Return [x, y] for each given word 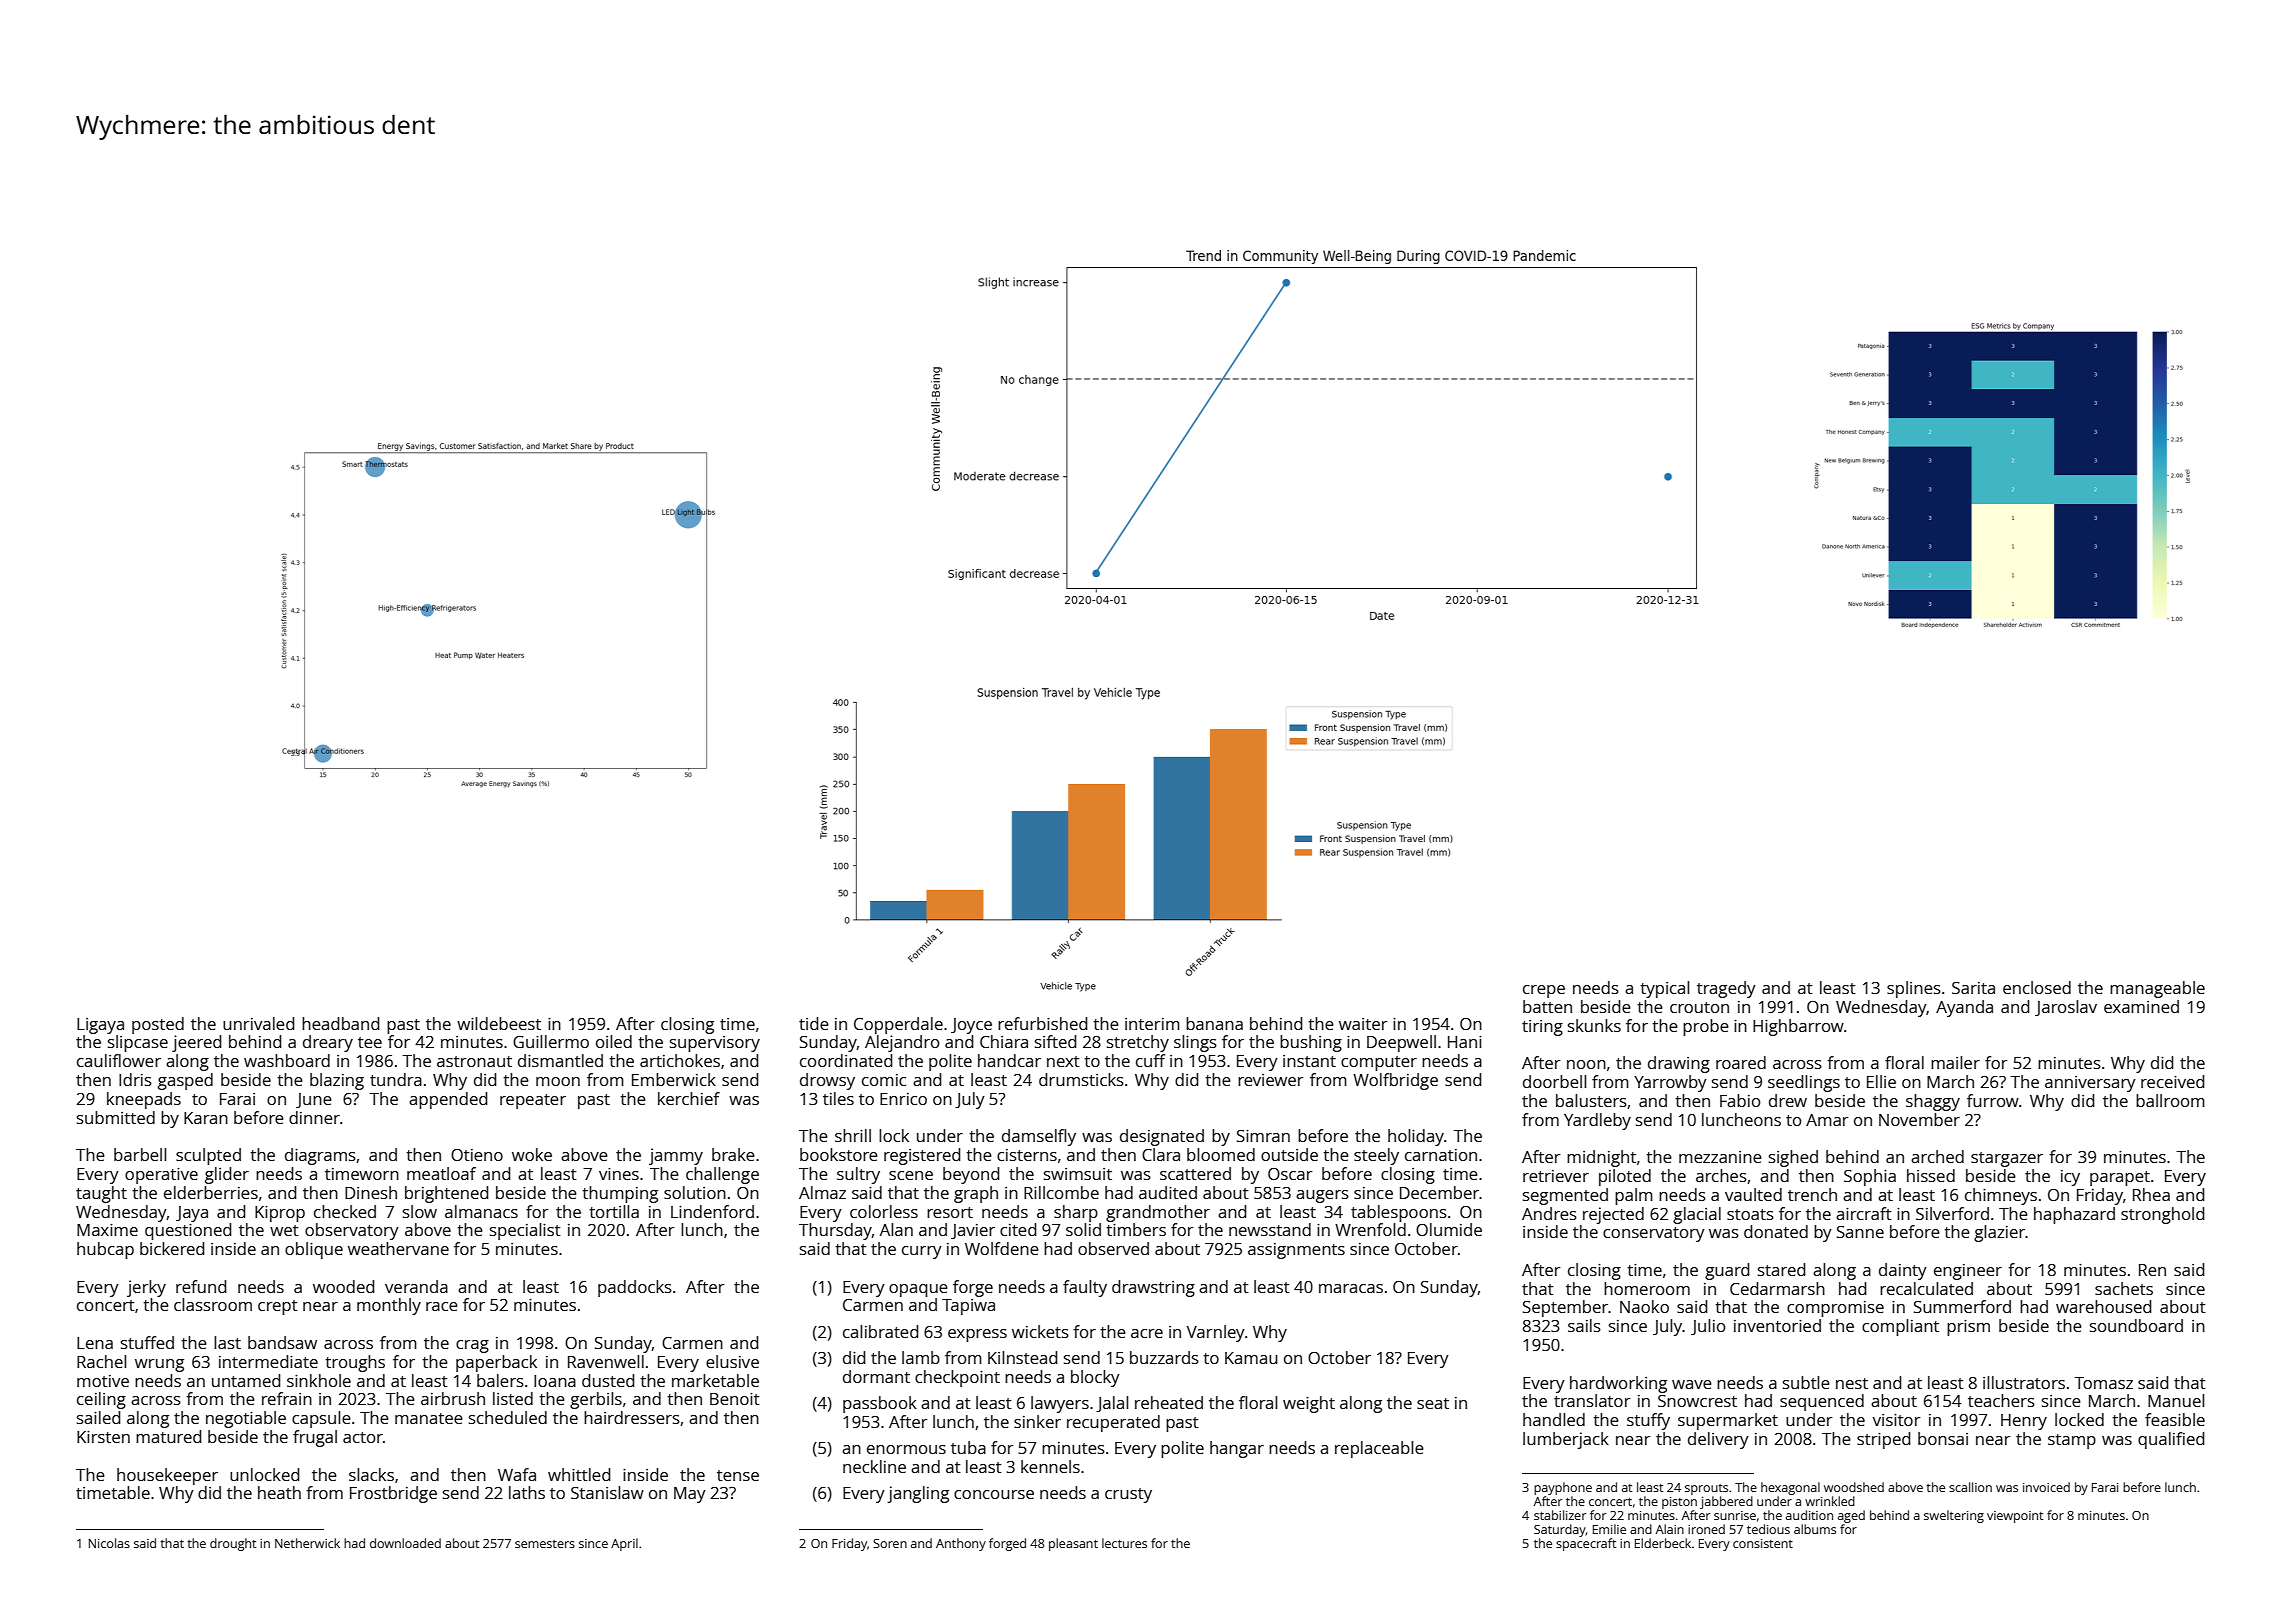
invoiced [2046, 1487]
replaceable [1379, 1449]
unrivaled [258, 1023]
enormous [906, 1449]
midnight [1601, 1158]
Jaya [192, 1214]
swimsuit [1078, 1174]
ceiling [101, 1400]
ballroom [2170, 1100]
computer [1379, 1063]
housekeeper [167, 1476]
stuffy [1648, 1421]
